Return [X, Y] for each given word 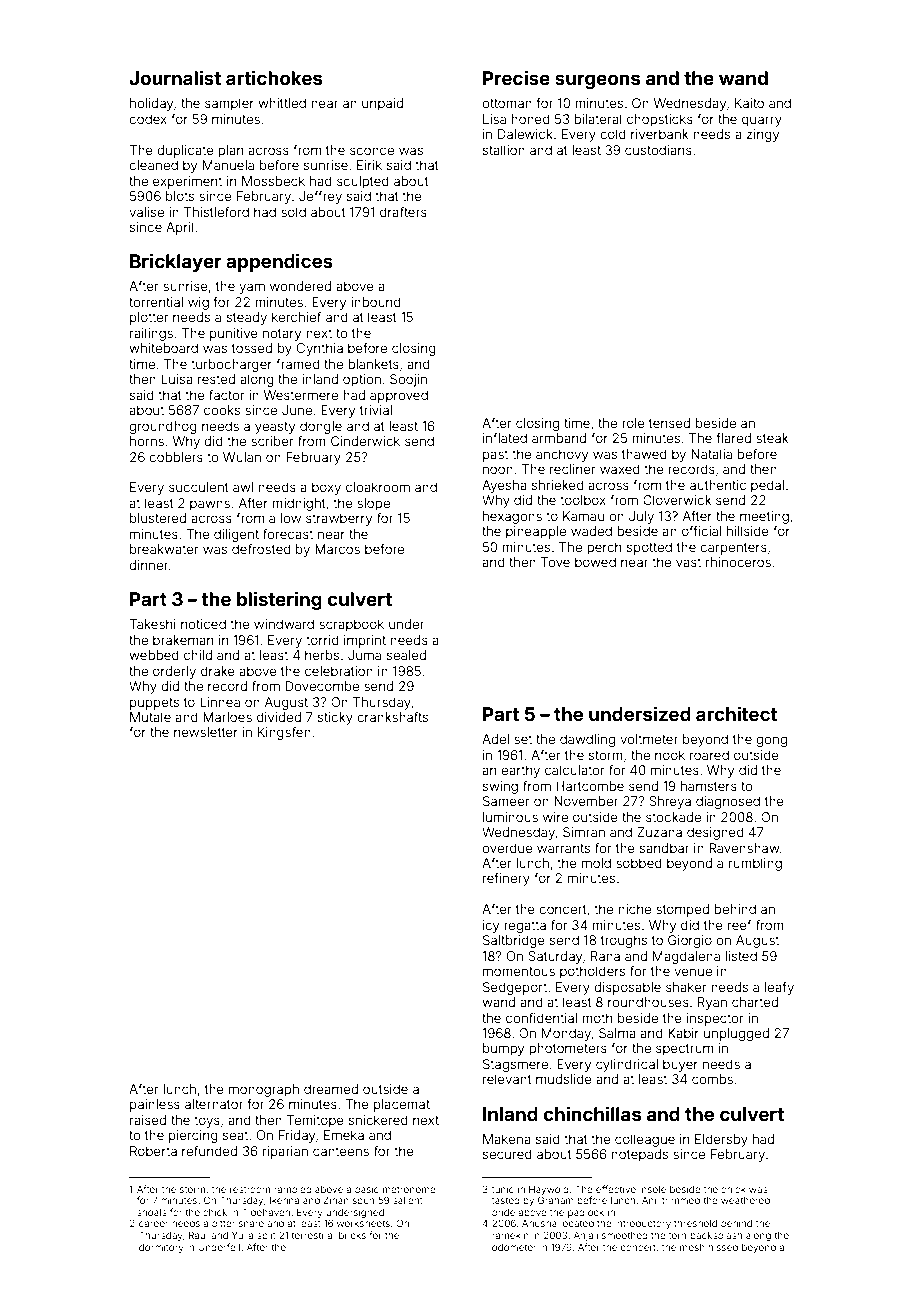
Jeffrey [320, 197]
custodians [658, 150]
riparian [285, 1152]
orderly [174, 672]
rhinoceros [738, 562]
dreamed [331, 1089]
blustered [158, 518]
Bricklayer [176, 262]
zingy [763, 135]
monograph [264, 1090]
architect [736, 713]
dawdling [587, 740]
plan [230, 151]
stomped [682, 910]
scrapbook [351, 625]
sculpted [363, 182]
